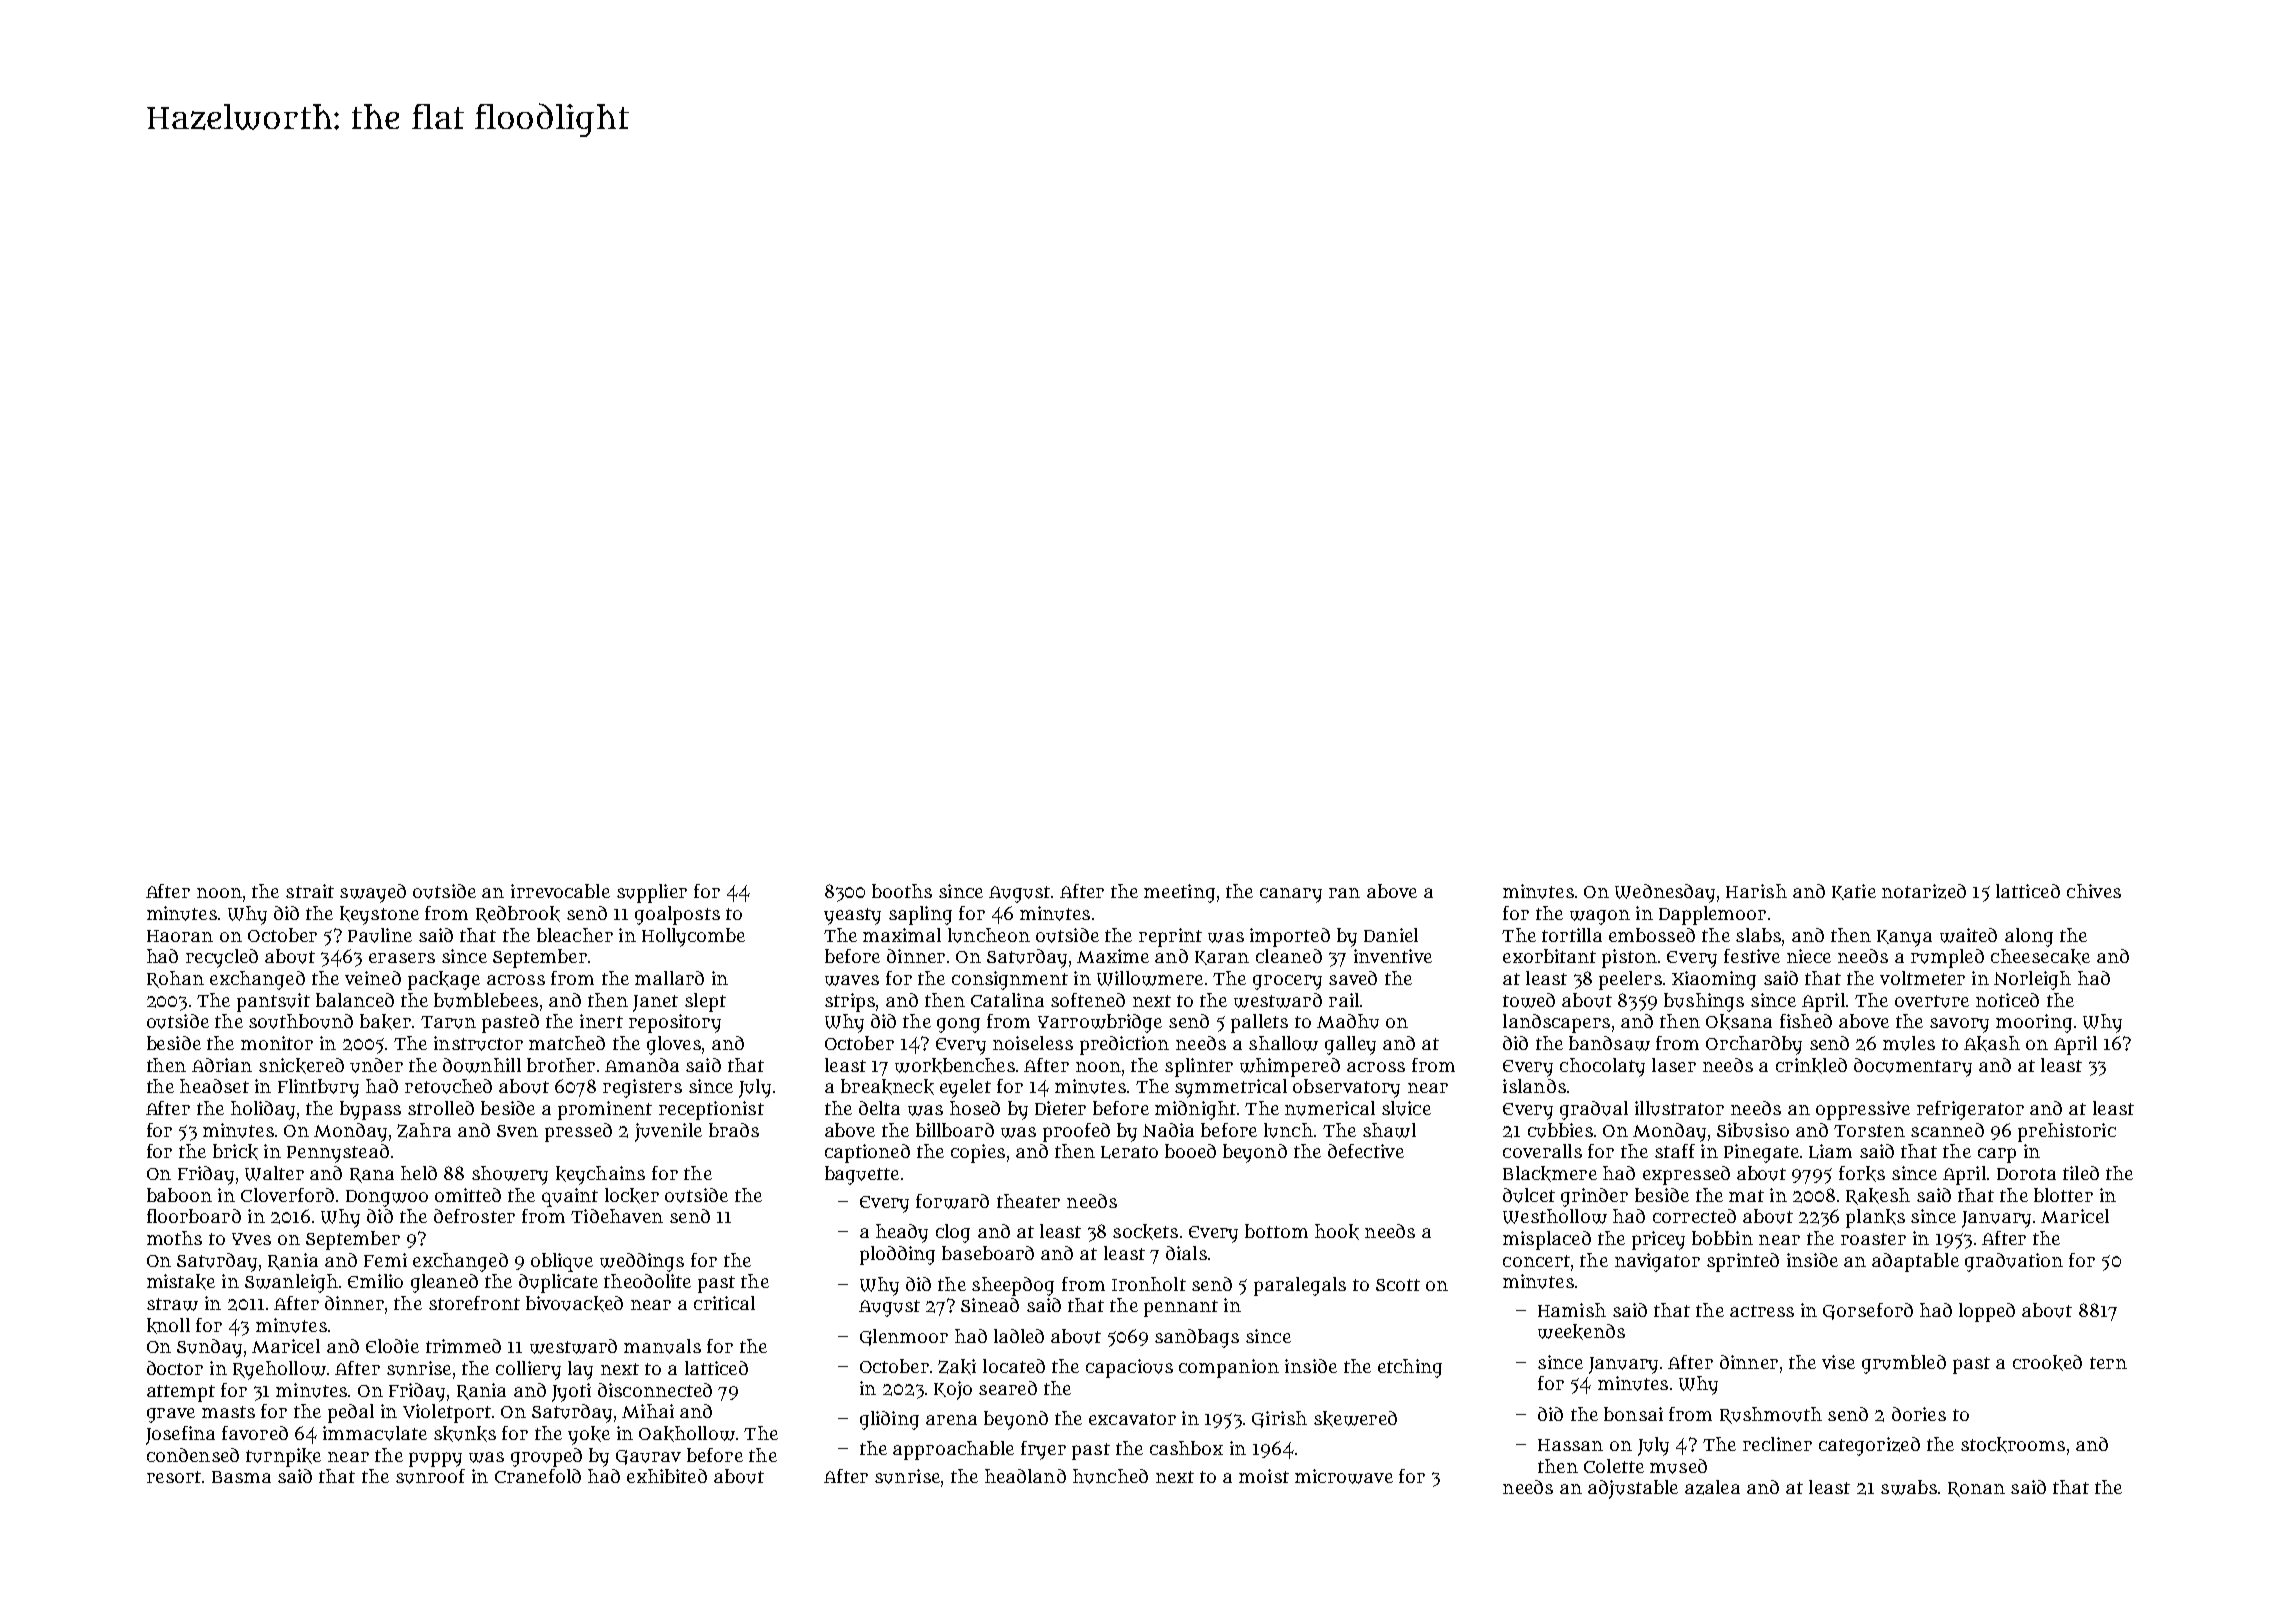 This image has height=1614, width=2282. Describe the element at coordinates (291, 1283) in the image. I see `Swanleigh` at that location.
